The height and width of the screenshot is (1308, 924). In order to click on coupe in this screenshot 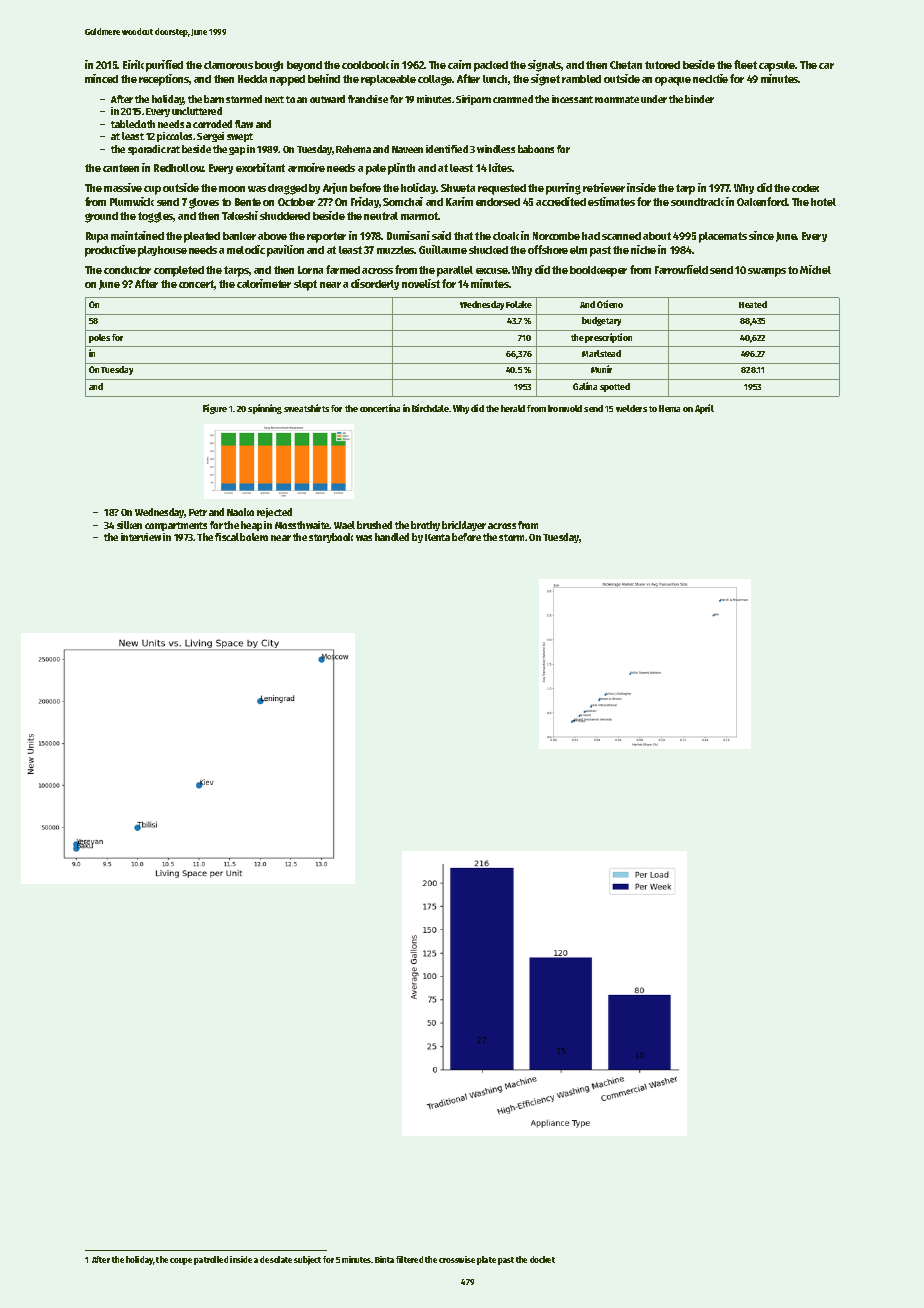, I will do `click(181, 1261)`.
